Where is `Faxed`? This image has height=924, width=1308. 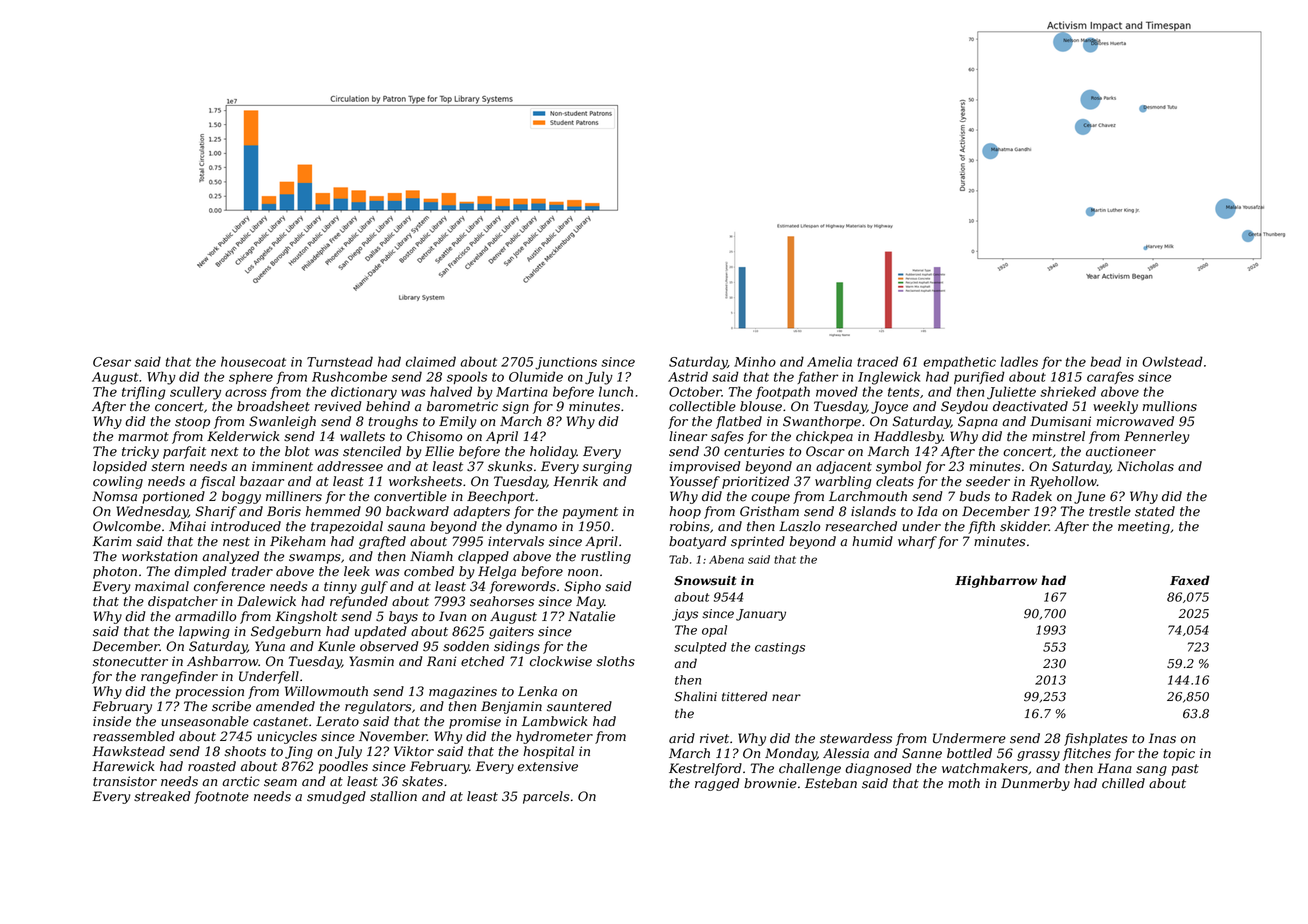 Faxed is located at coordinates (1190, 580).
